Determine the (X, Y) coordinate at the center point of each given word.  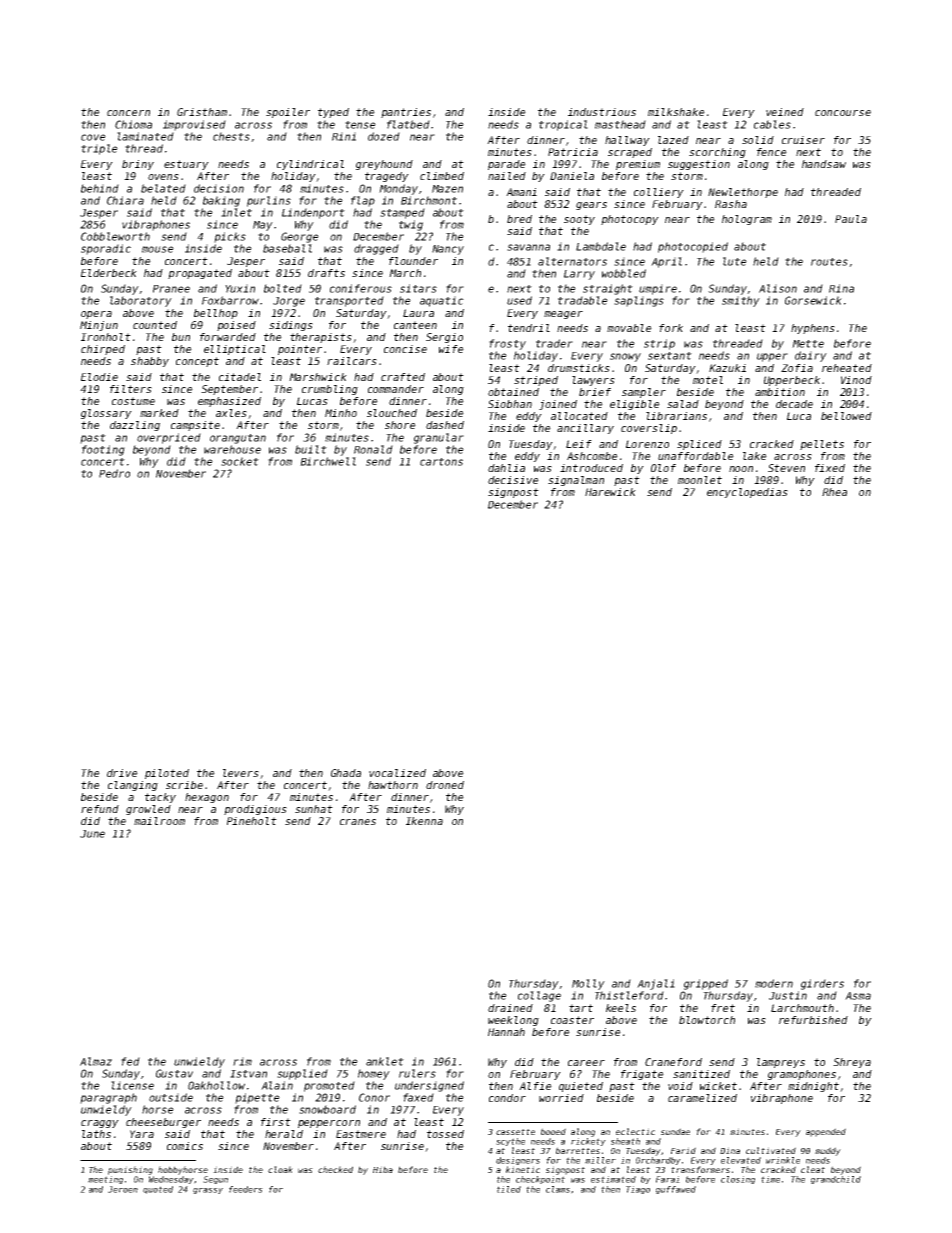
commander (396, 389)
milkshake (676, 112)
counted (155, 325)
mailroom (159, 821)
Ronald (373, 449)
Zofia (797, 368)
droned (445, 785)
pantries (406, 113)
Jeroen (123, 1189)
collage (539, 996)
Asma (858, 996)
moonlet (700, 480)
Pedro (114, 473)
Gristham (202, 112)
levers (241, 773)
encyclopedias (747, 493)
